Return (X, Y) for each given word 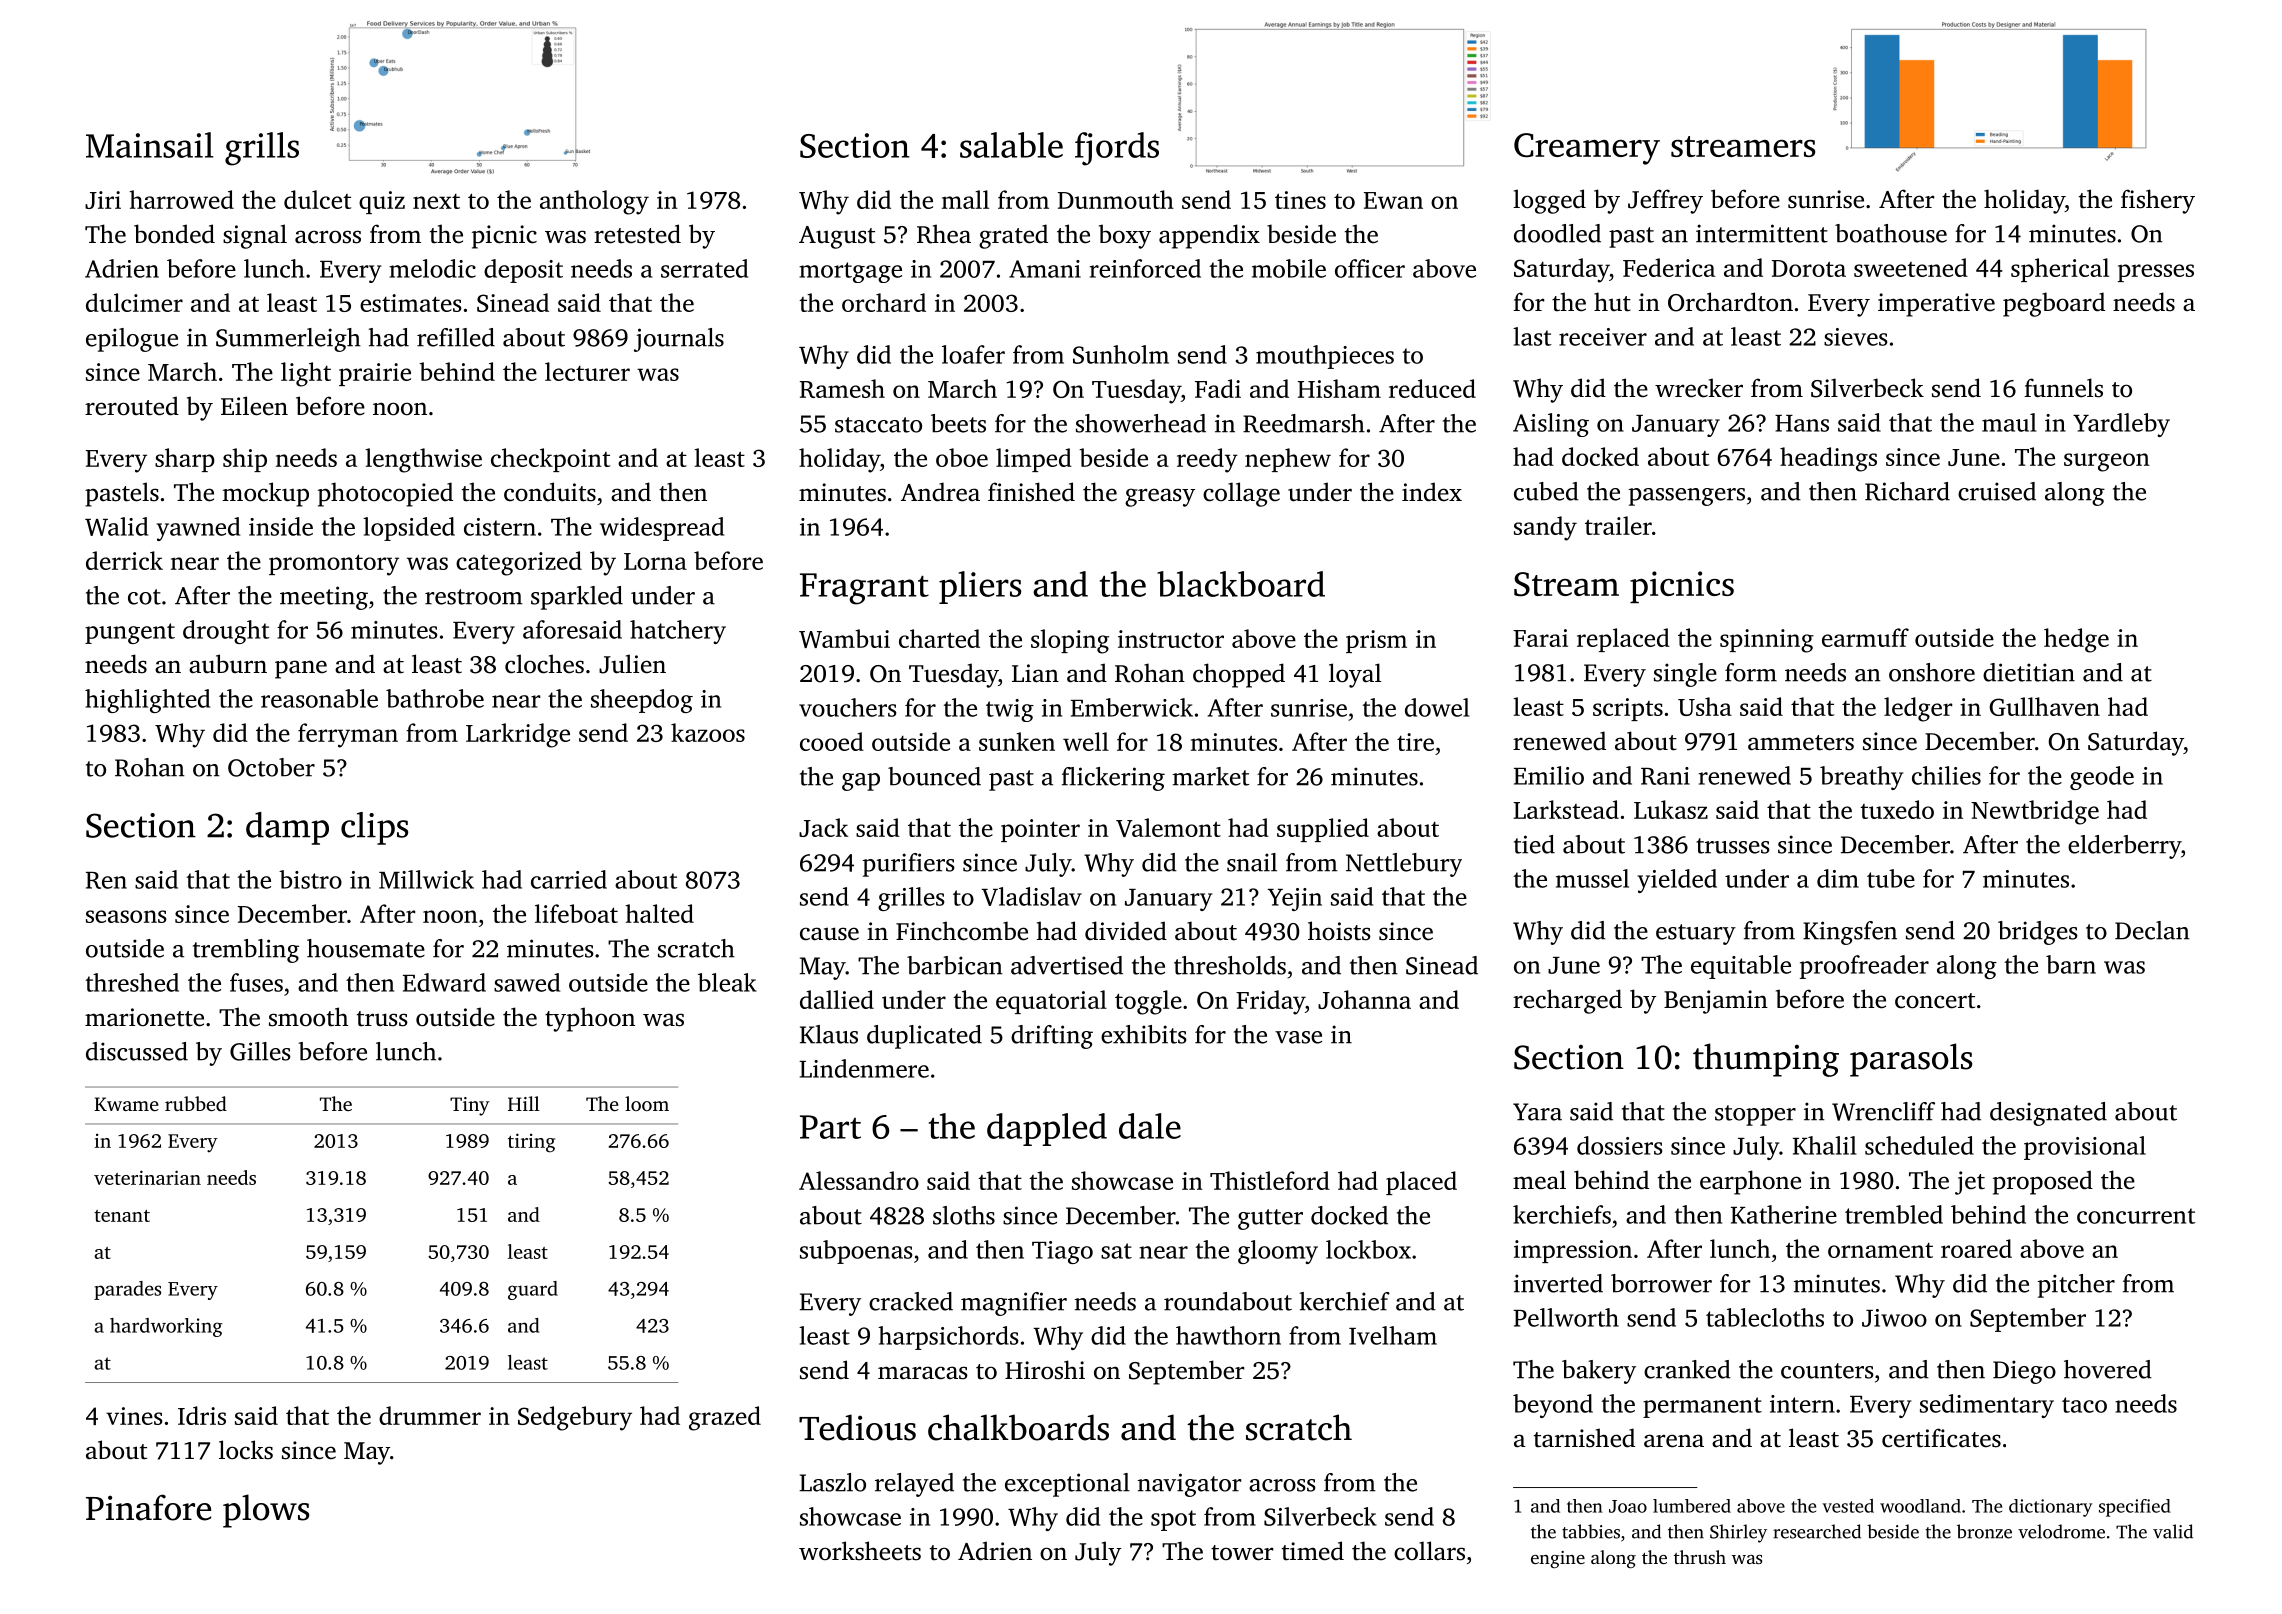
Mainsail (149, 145)
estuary (1696, 934)
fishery (2158, 201)
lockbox (1368, 1249)
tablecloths (1765, 1317)
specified (2135, 1508)
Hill (524, 1103)
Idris (202, 1415)
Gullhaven (2044, 706)
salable (1011, 145)
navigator (1189, 1485)
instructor (1171, 639)
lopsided (409, 529)
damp (287, 828)
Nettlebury (1404, 865)
